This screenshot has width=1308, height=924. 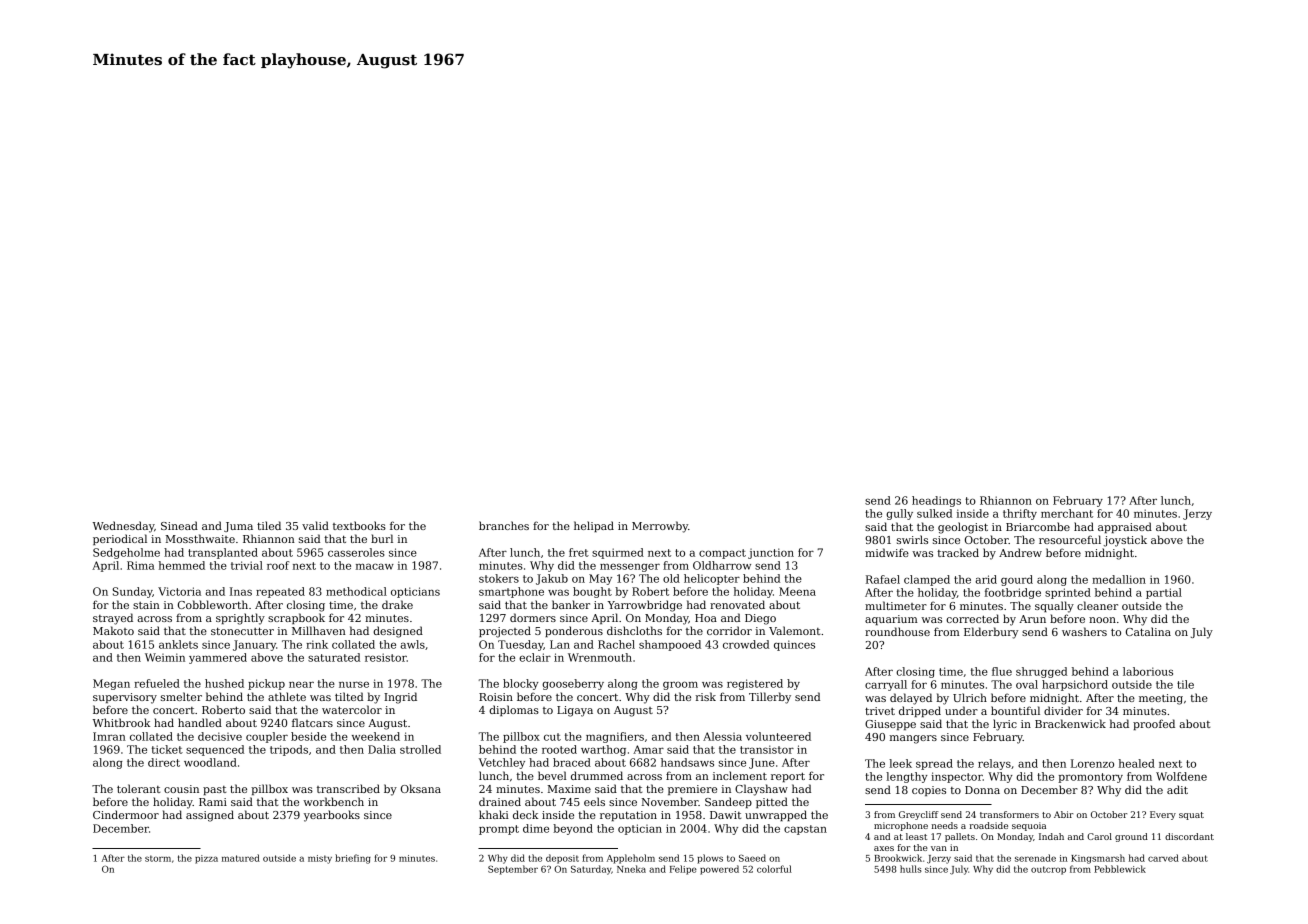 What do you see at coordinates (772, 802) in the screenshot?
I see `pitted` at bounding box center [772, 802].
